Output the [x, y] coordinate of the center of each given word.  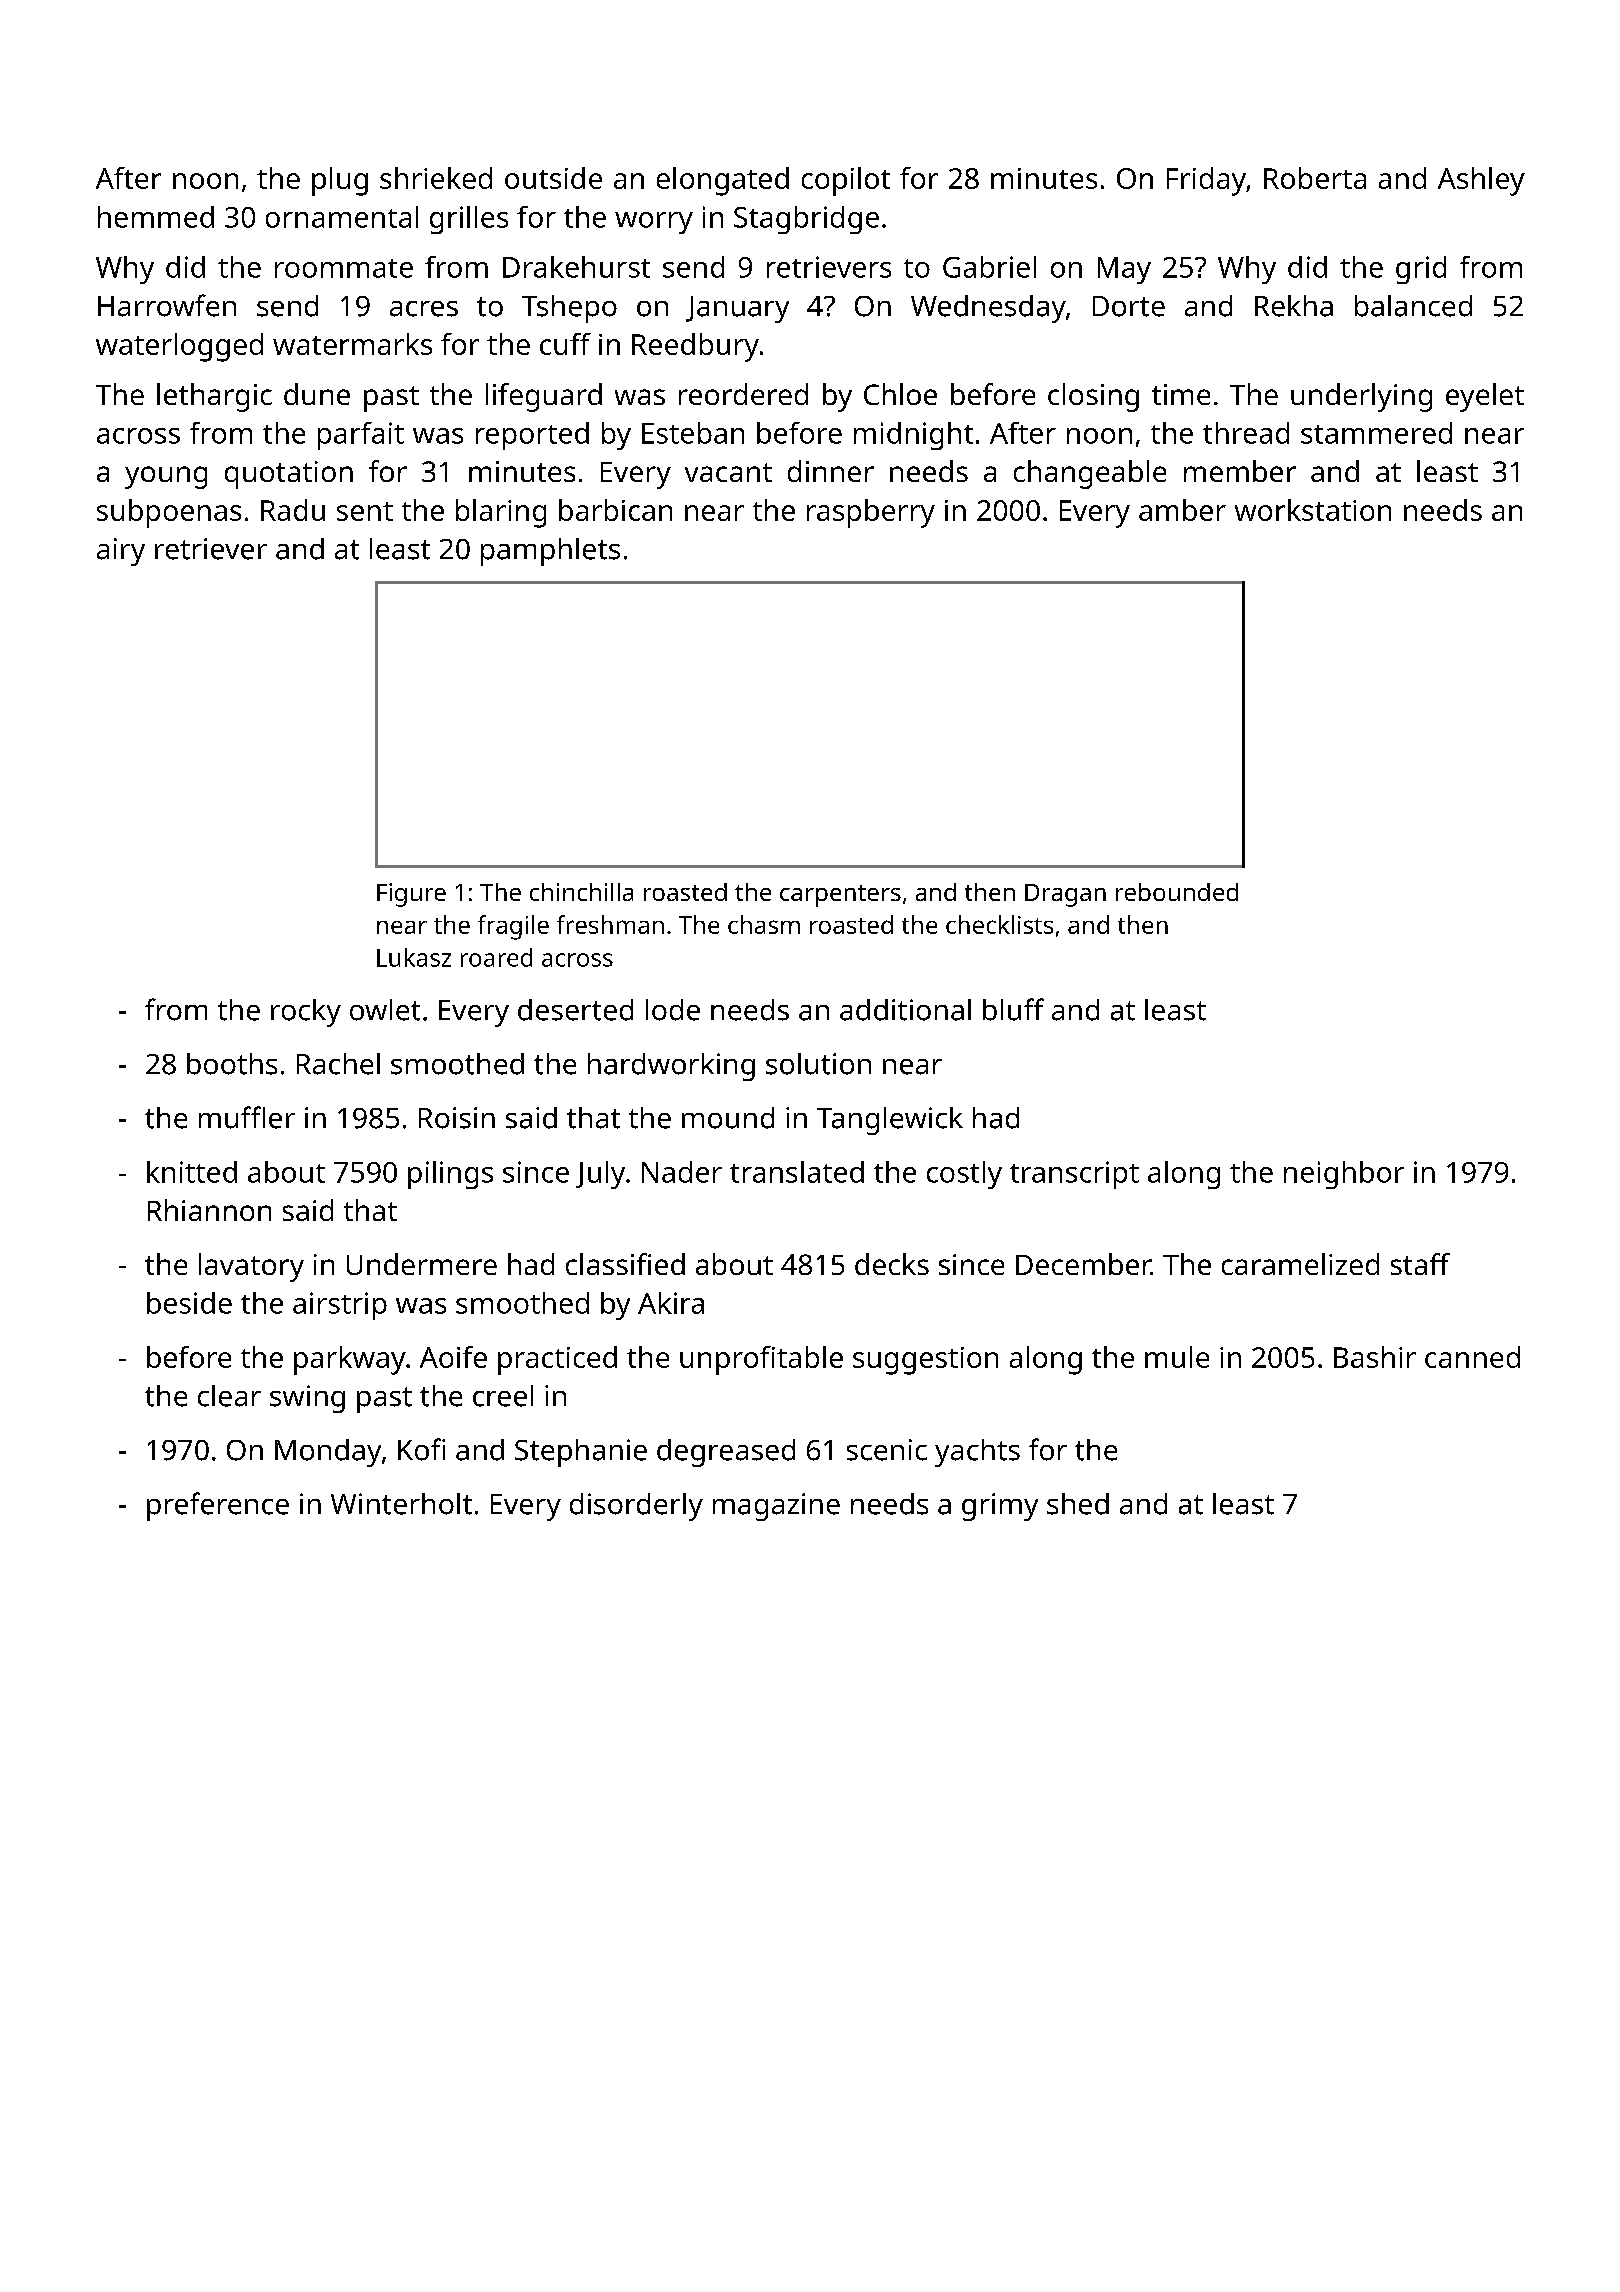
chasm [764, 924]
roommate [344, 268]
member [1240, 471]
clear [229, 1396]
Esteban [693, 433]
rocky [306, 1013]
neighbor [1344, 1175]
